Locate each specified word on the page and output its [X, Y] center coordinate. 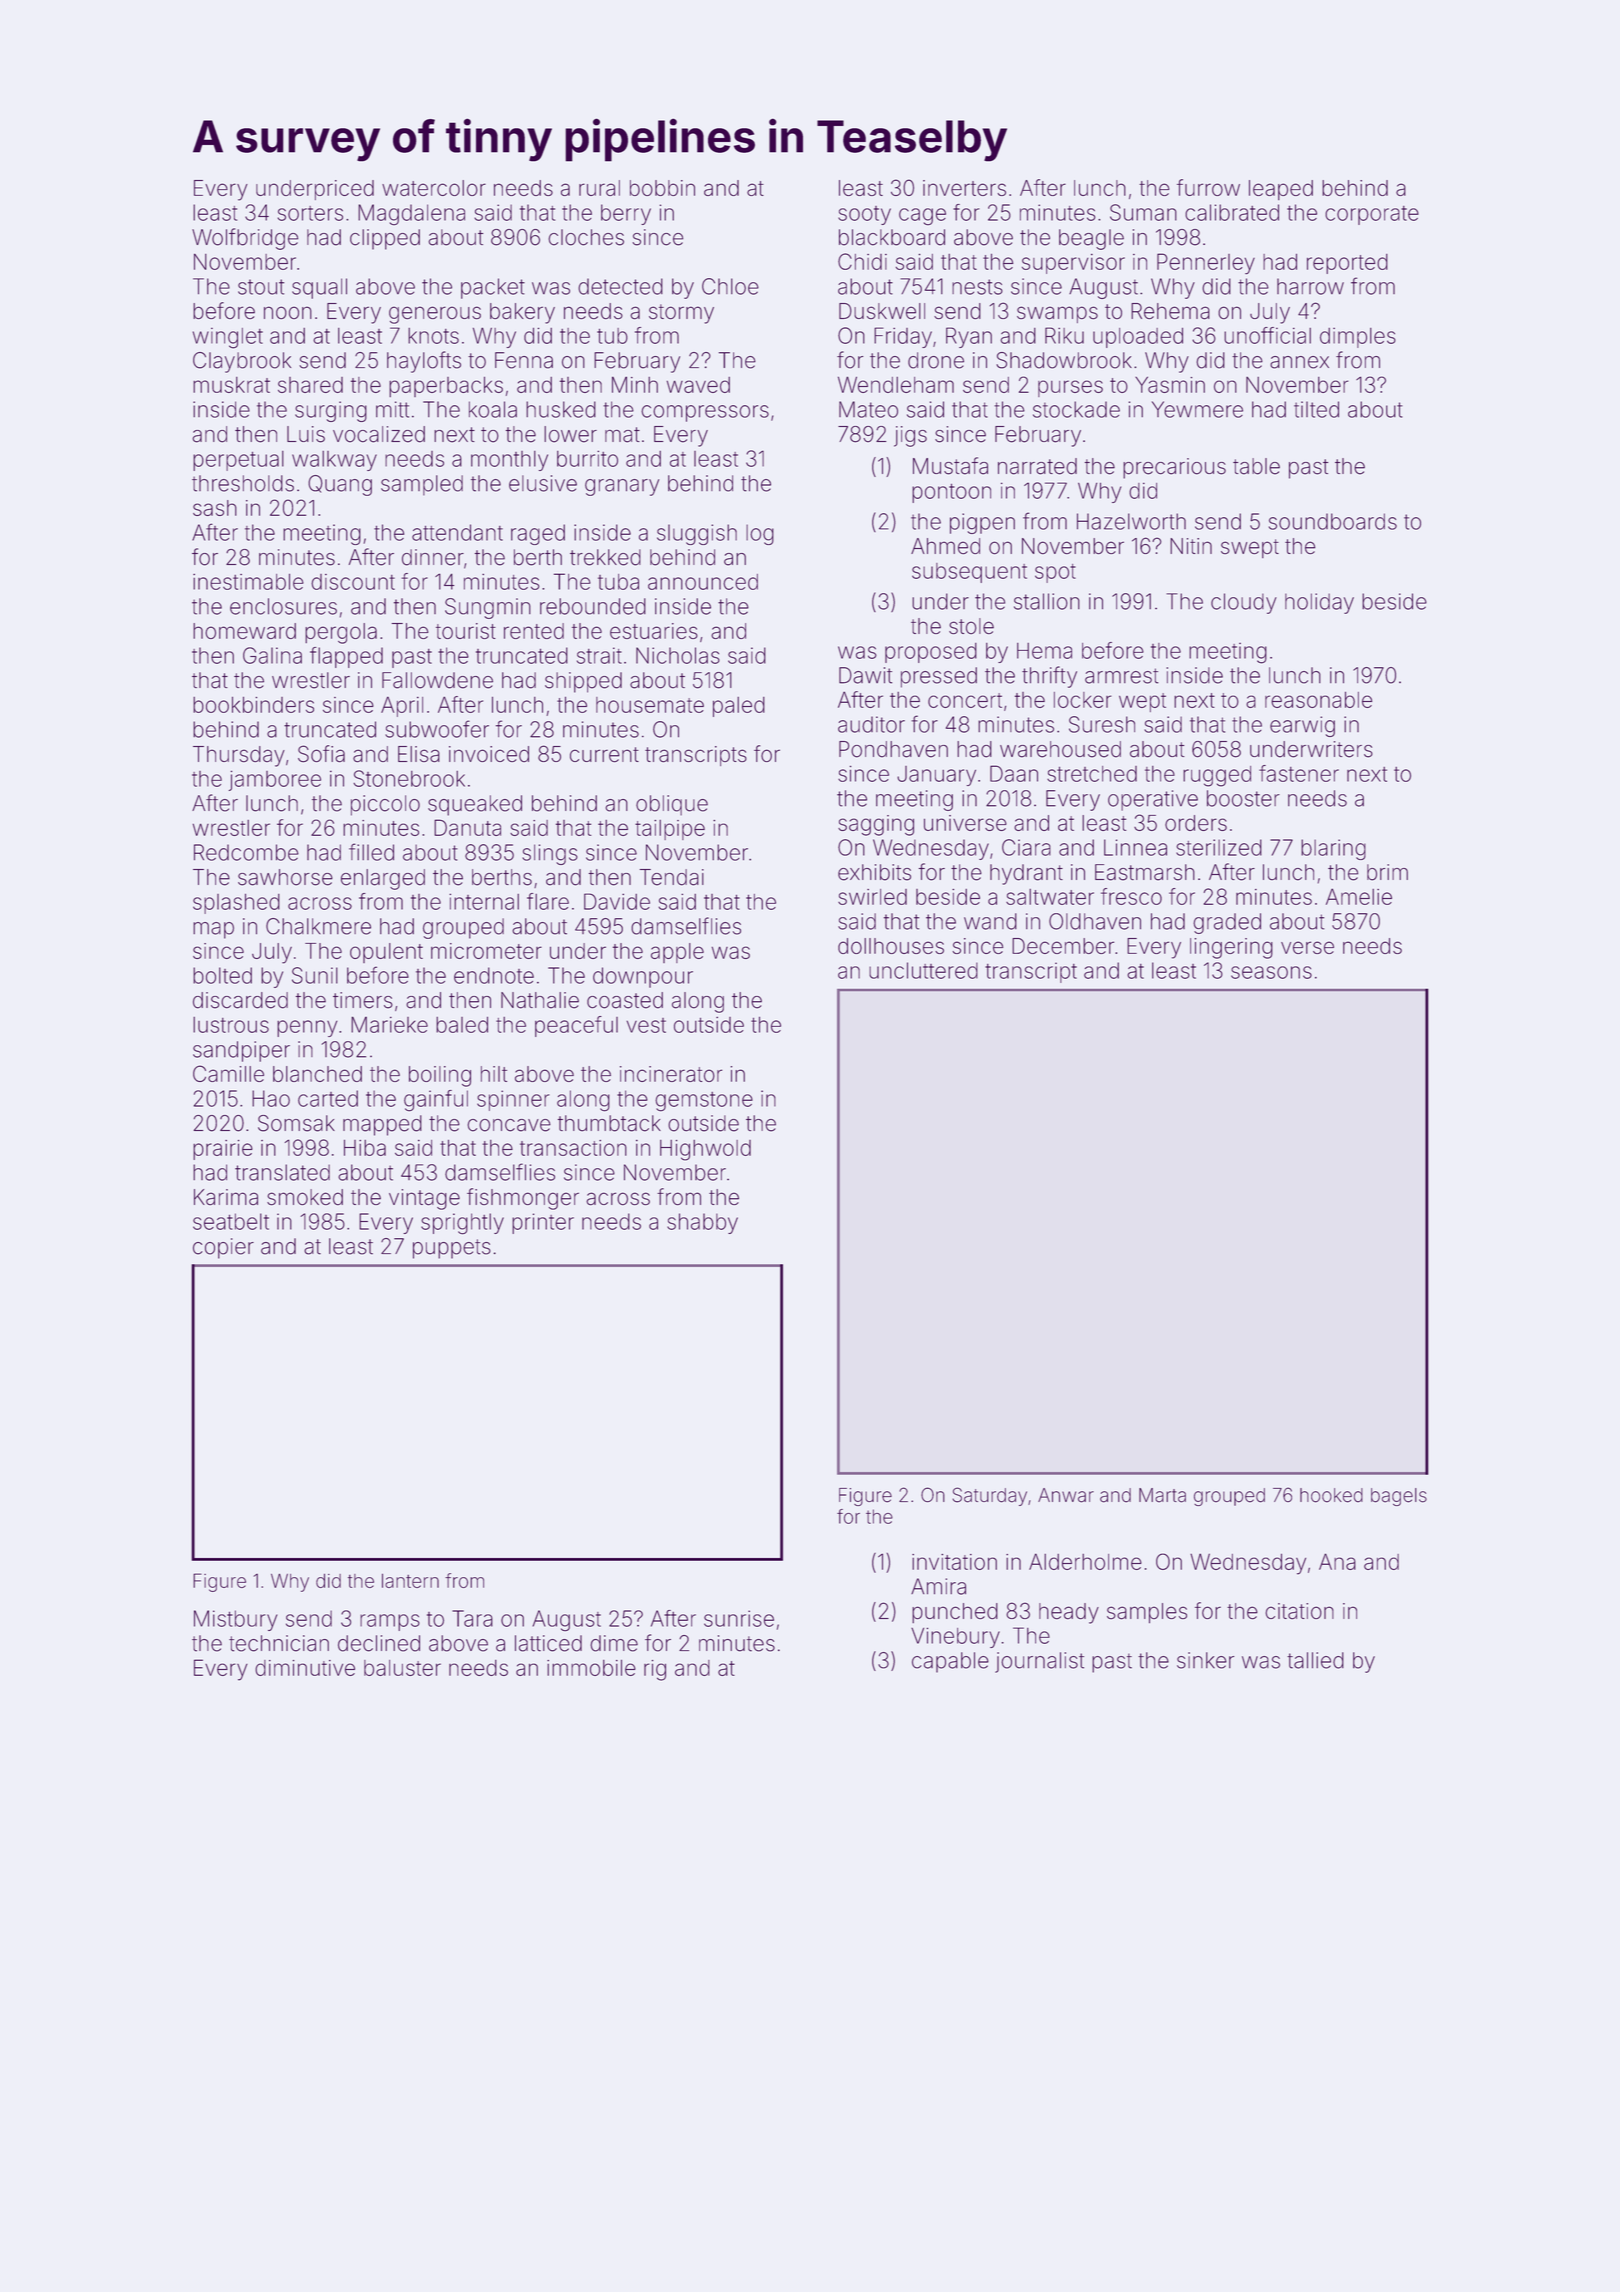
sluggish [697, 534]
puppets [452, 1249]
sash [215, 508]
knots [433, 336]
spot [1055, 573]
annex [1299, 362]
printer [543, 1223]
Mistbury [235, 1620]
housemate [650, 705]
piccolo [385, 805]
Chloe [730, 286]
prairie [223, 1150]
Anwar [1066, 1495]
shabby [702, 1223]
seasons [1271, 972]
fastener [1299, 773]
